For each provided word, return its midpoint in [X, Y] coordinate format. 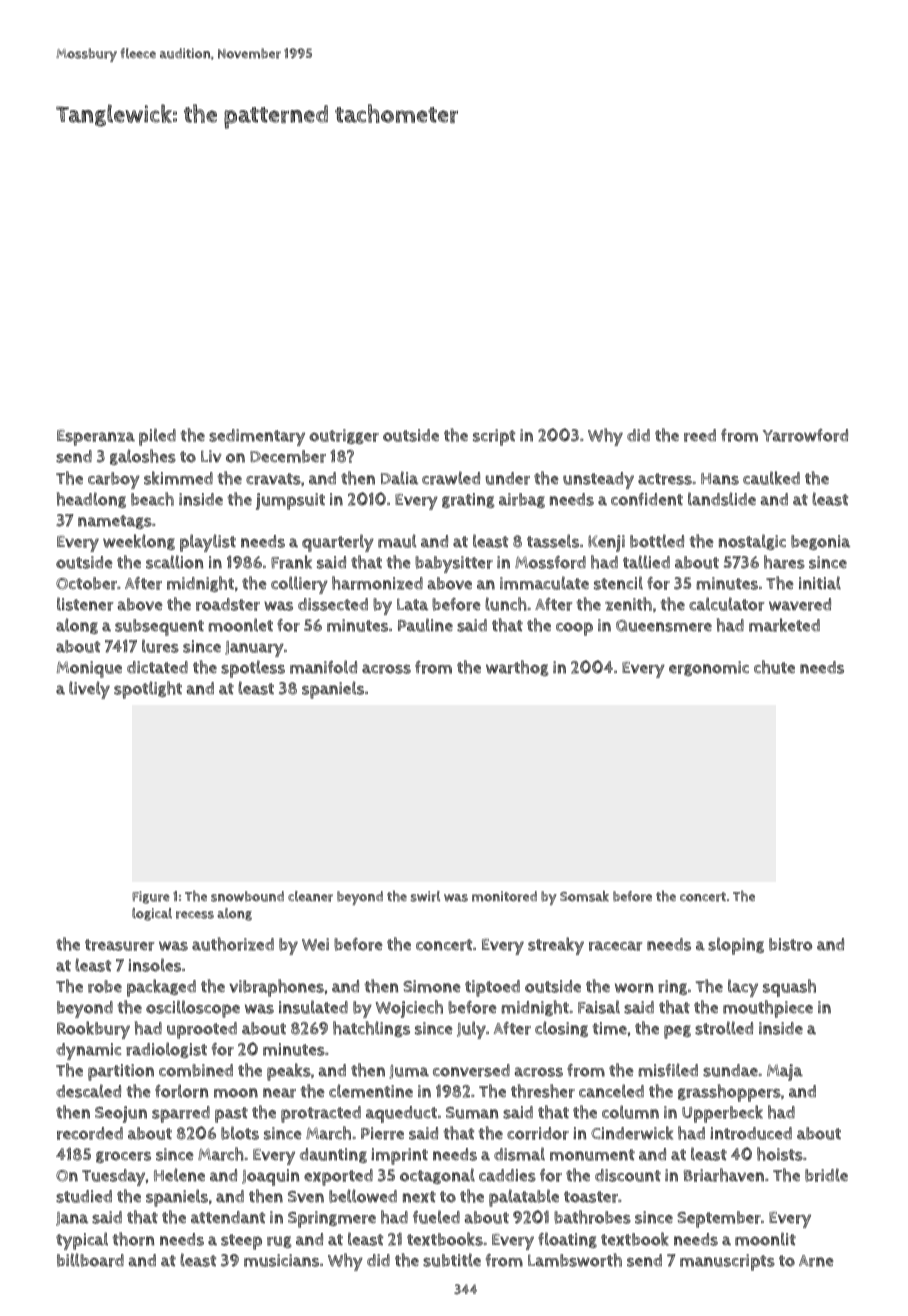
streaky [556, 946]
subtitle [452, 1260]
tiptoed [492, 988]
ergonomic [709, 668]
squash [789, 988]
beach [152, 499]
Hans [720, 479]
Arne [816, 1261]
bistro [790, 944]
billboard [90, 1260]
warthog [517, 668]
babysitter [454, 564]
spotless [253, 669]
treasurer [120, 945]
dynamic [88, 1051]
